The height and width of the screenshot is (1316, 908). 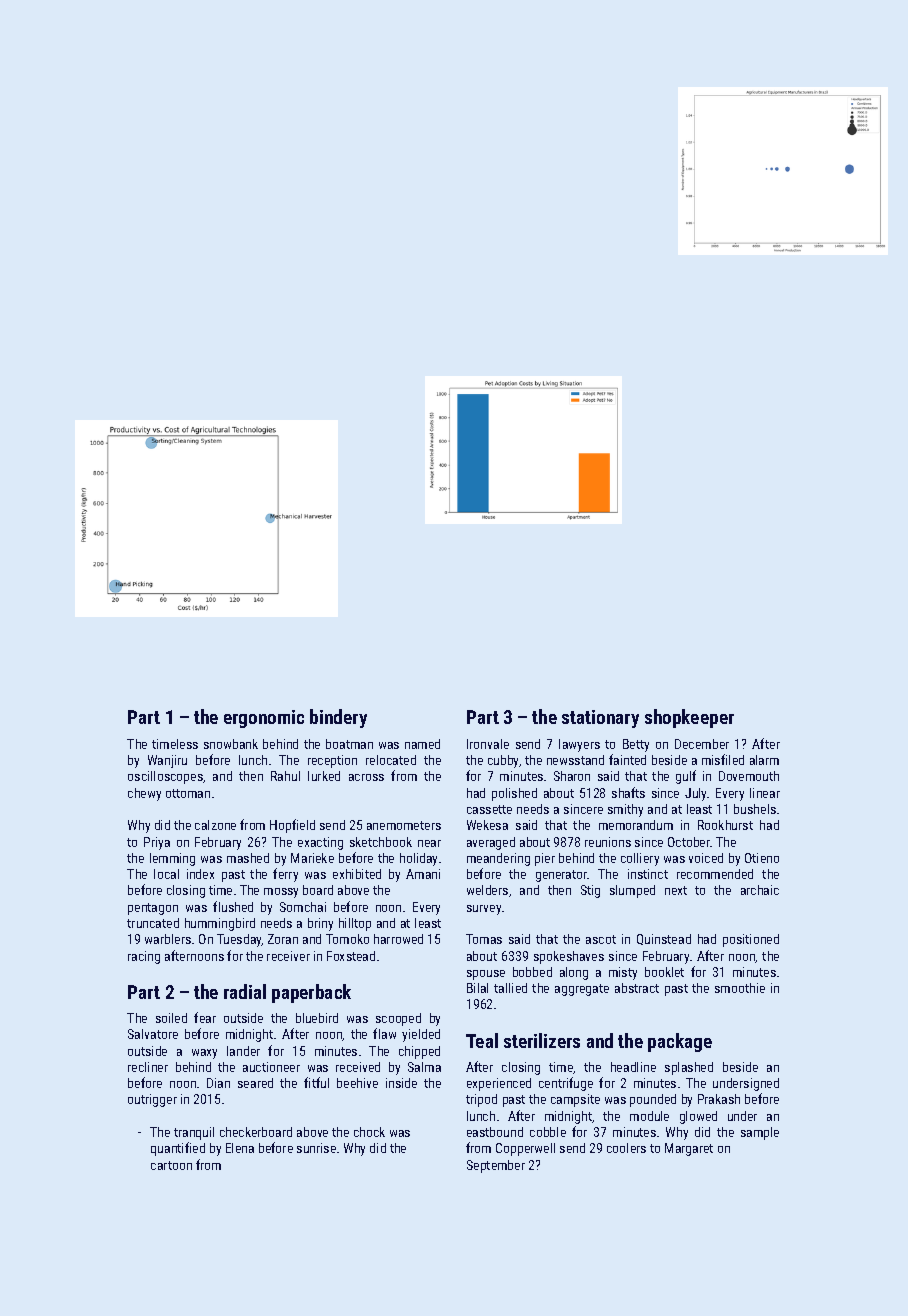 What do you see at coordinates (487, 890) in the screenshot?
I see `welders` at bounding box center [487, 890].
